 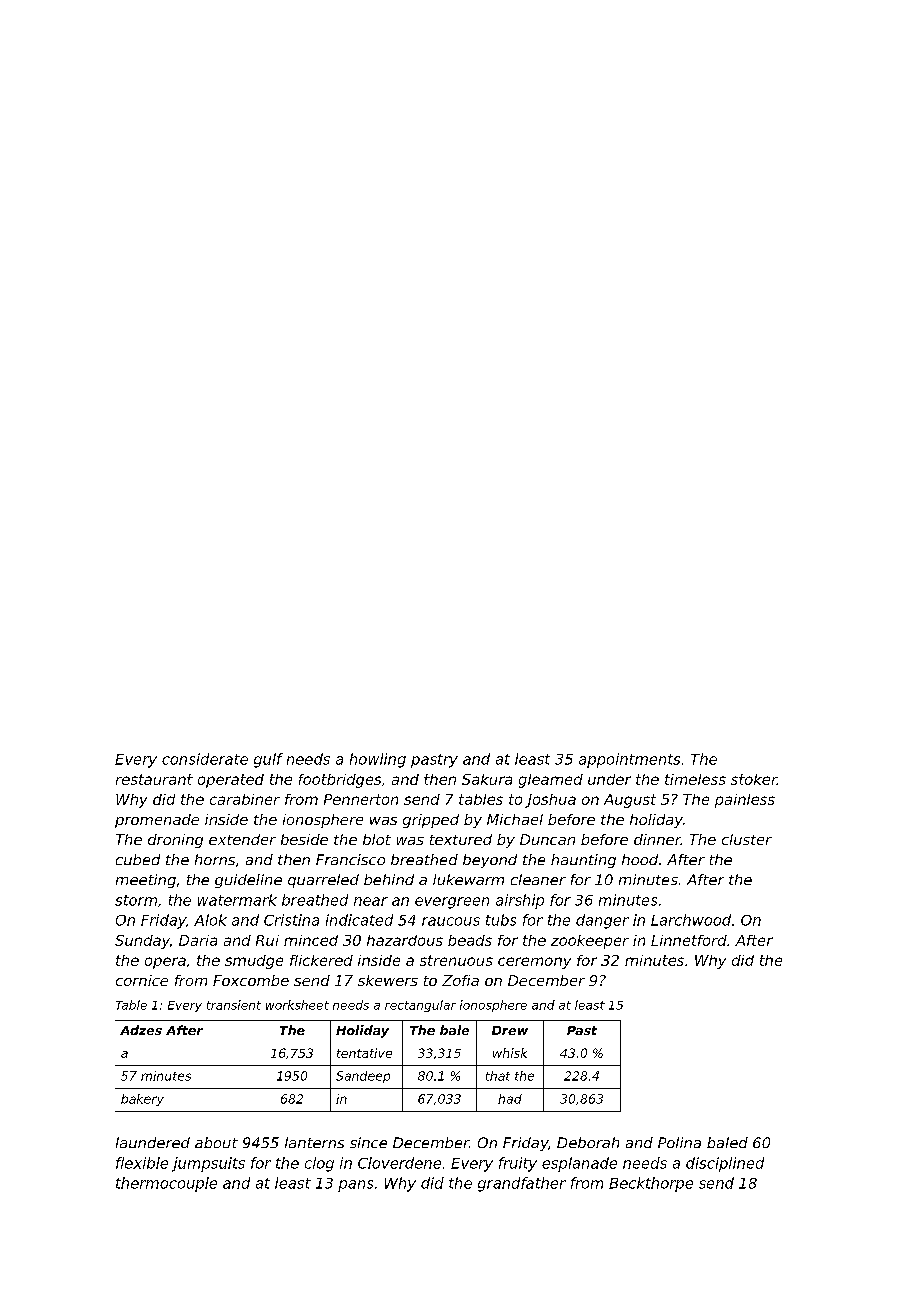 I want to click on restaurant, so click(x=154, y=779).
